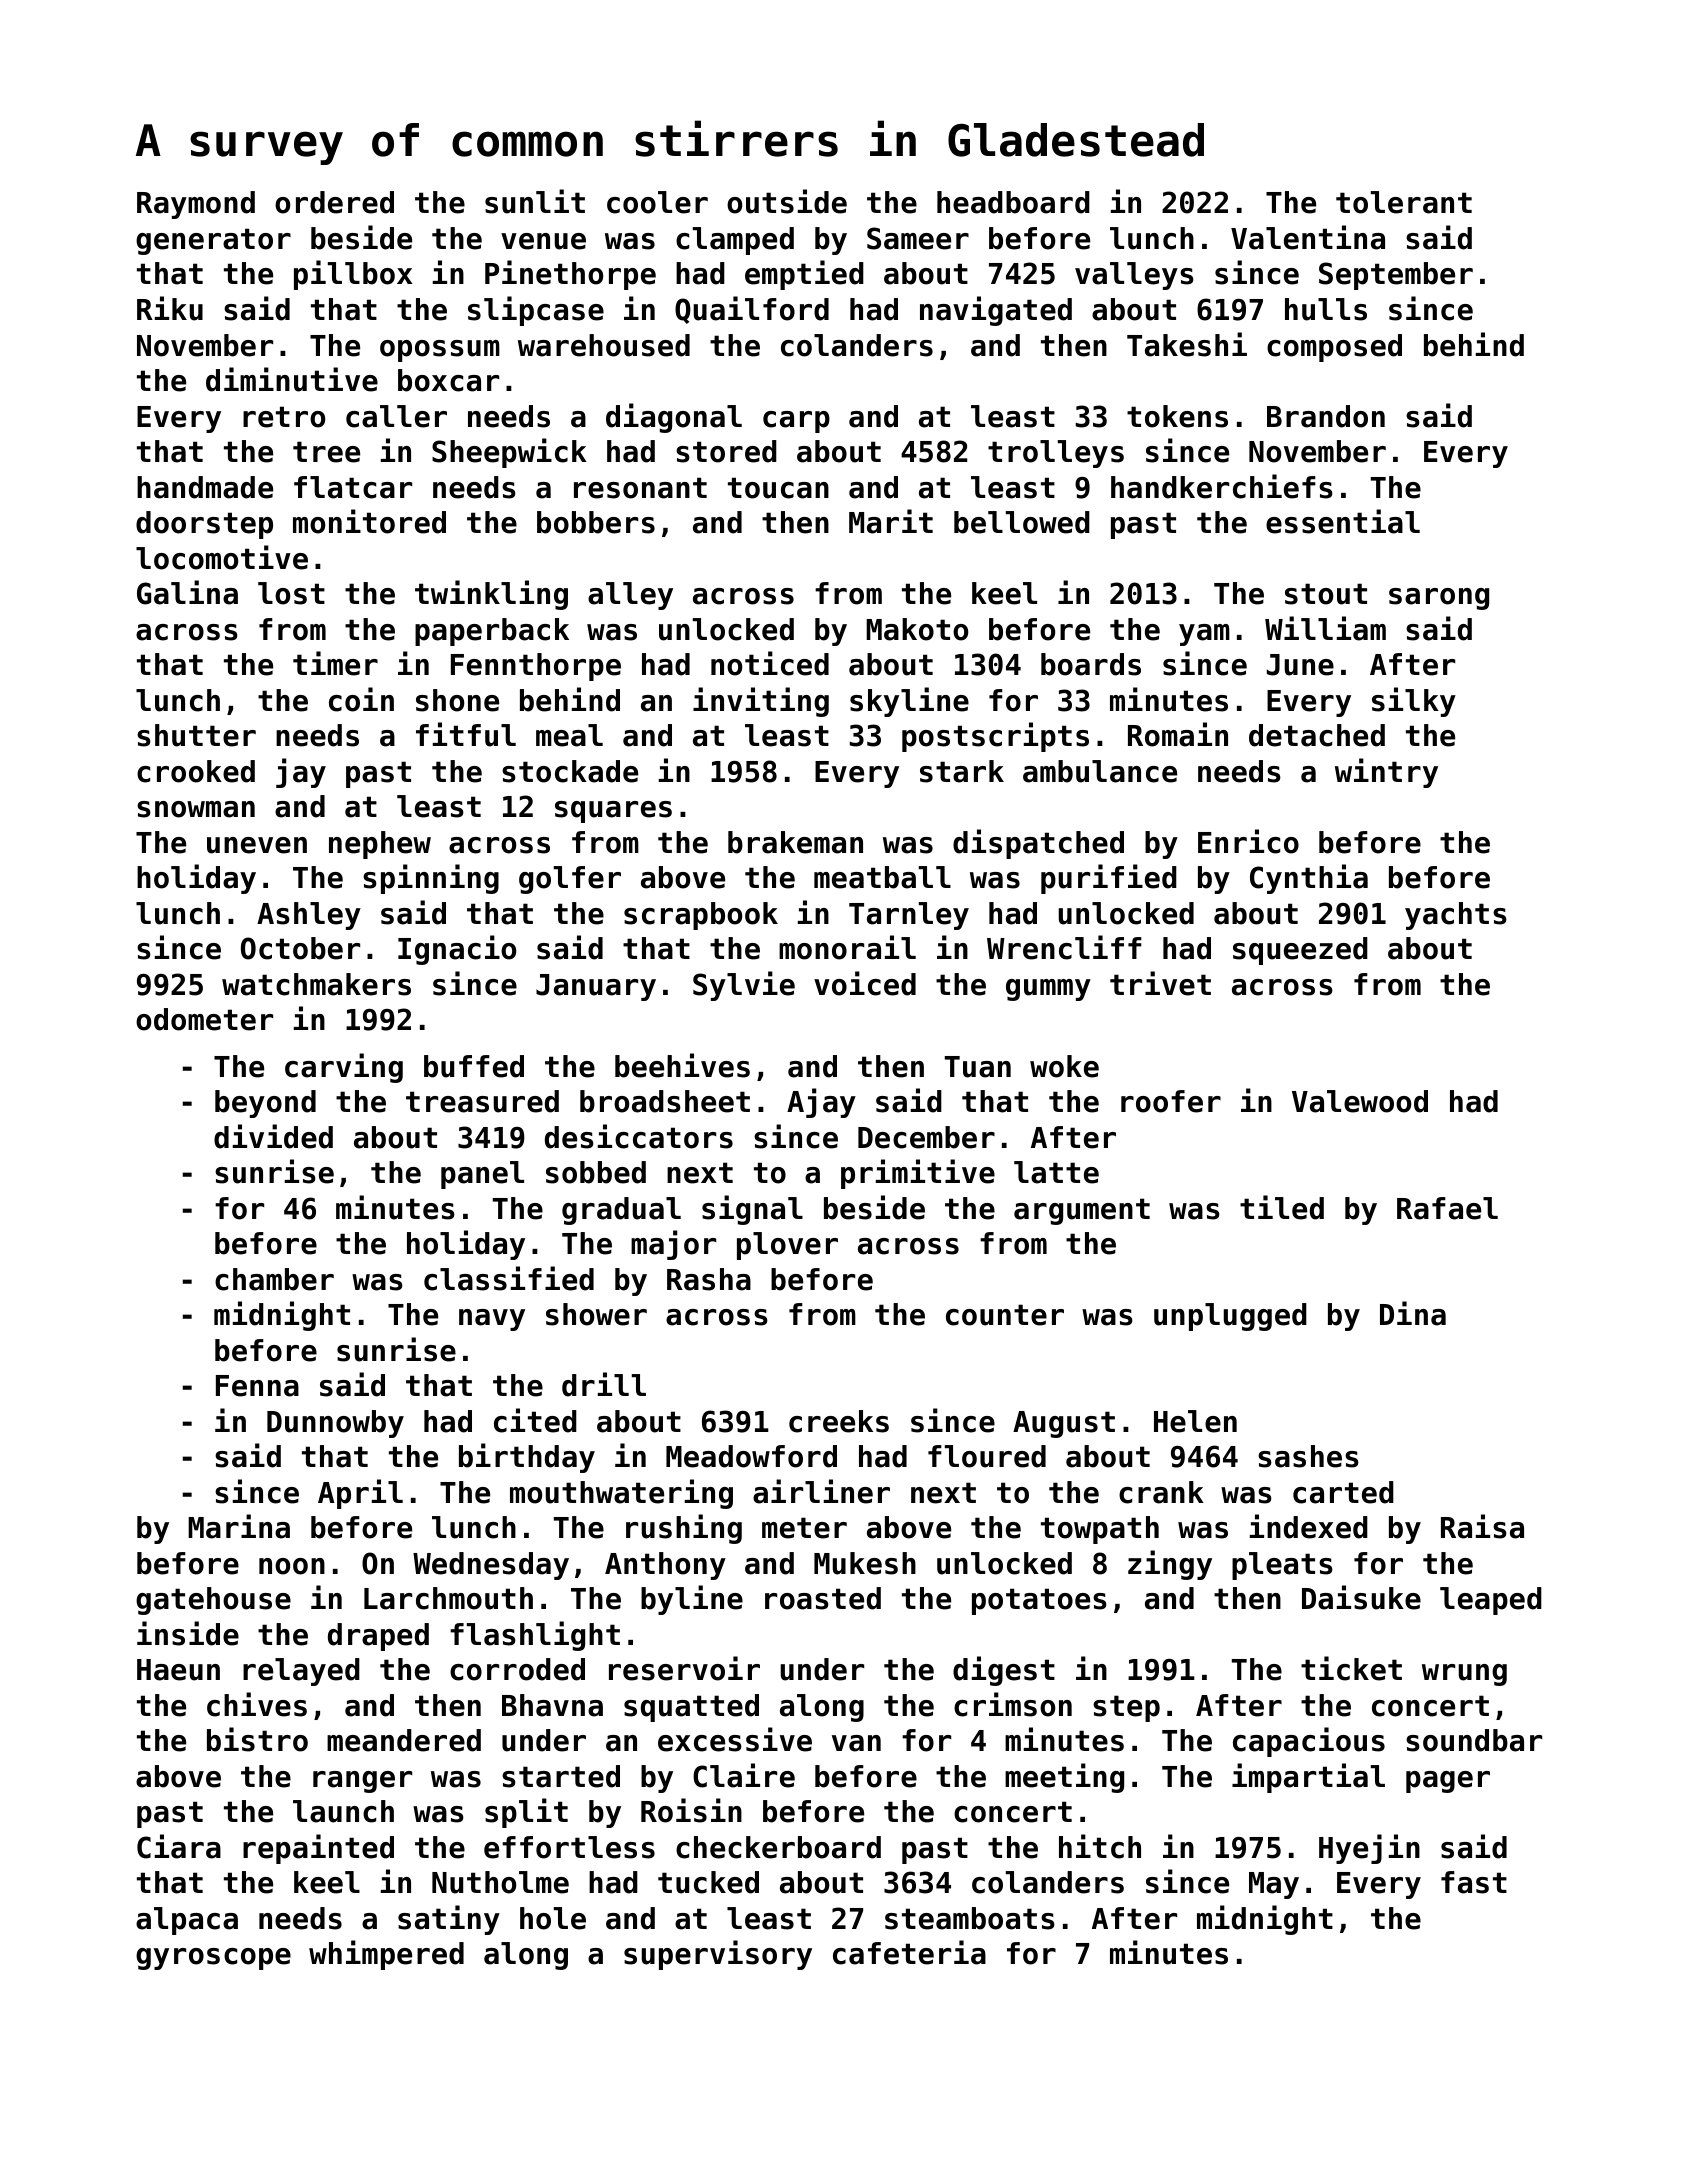  What do you see at coordinates (257, 845) in the document?
I see `uneven` at bounding box center [257, 845].
